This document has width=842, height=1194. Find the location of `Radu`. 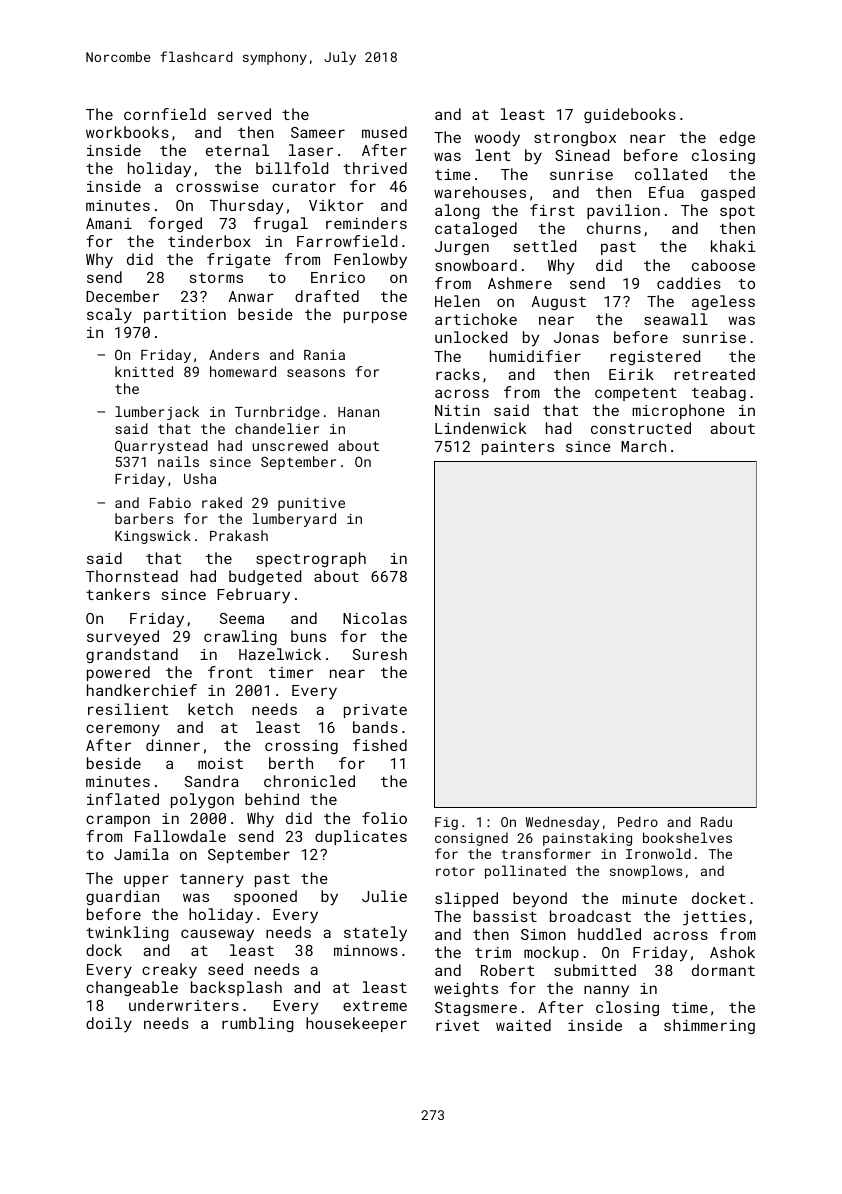

Radu is located at coordinates (716, 822).
